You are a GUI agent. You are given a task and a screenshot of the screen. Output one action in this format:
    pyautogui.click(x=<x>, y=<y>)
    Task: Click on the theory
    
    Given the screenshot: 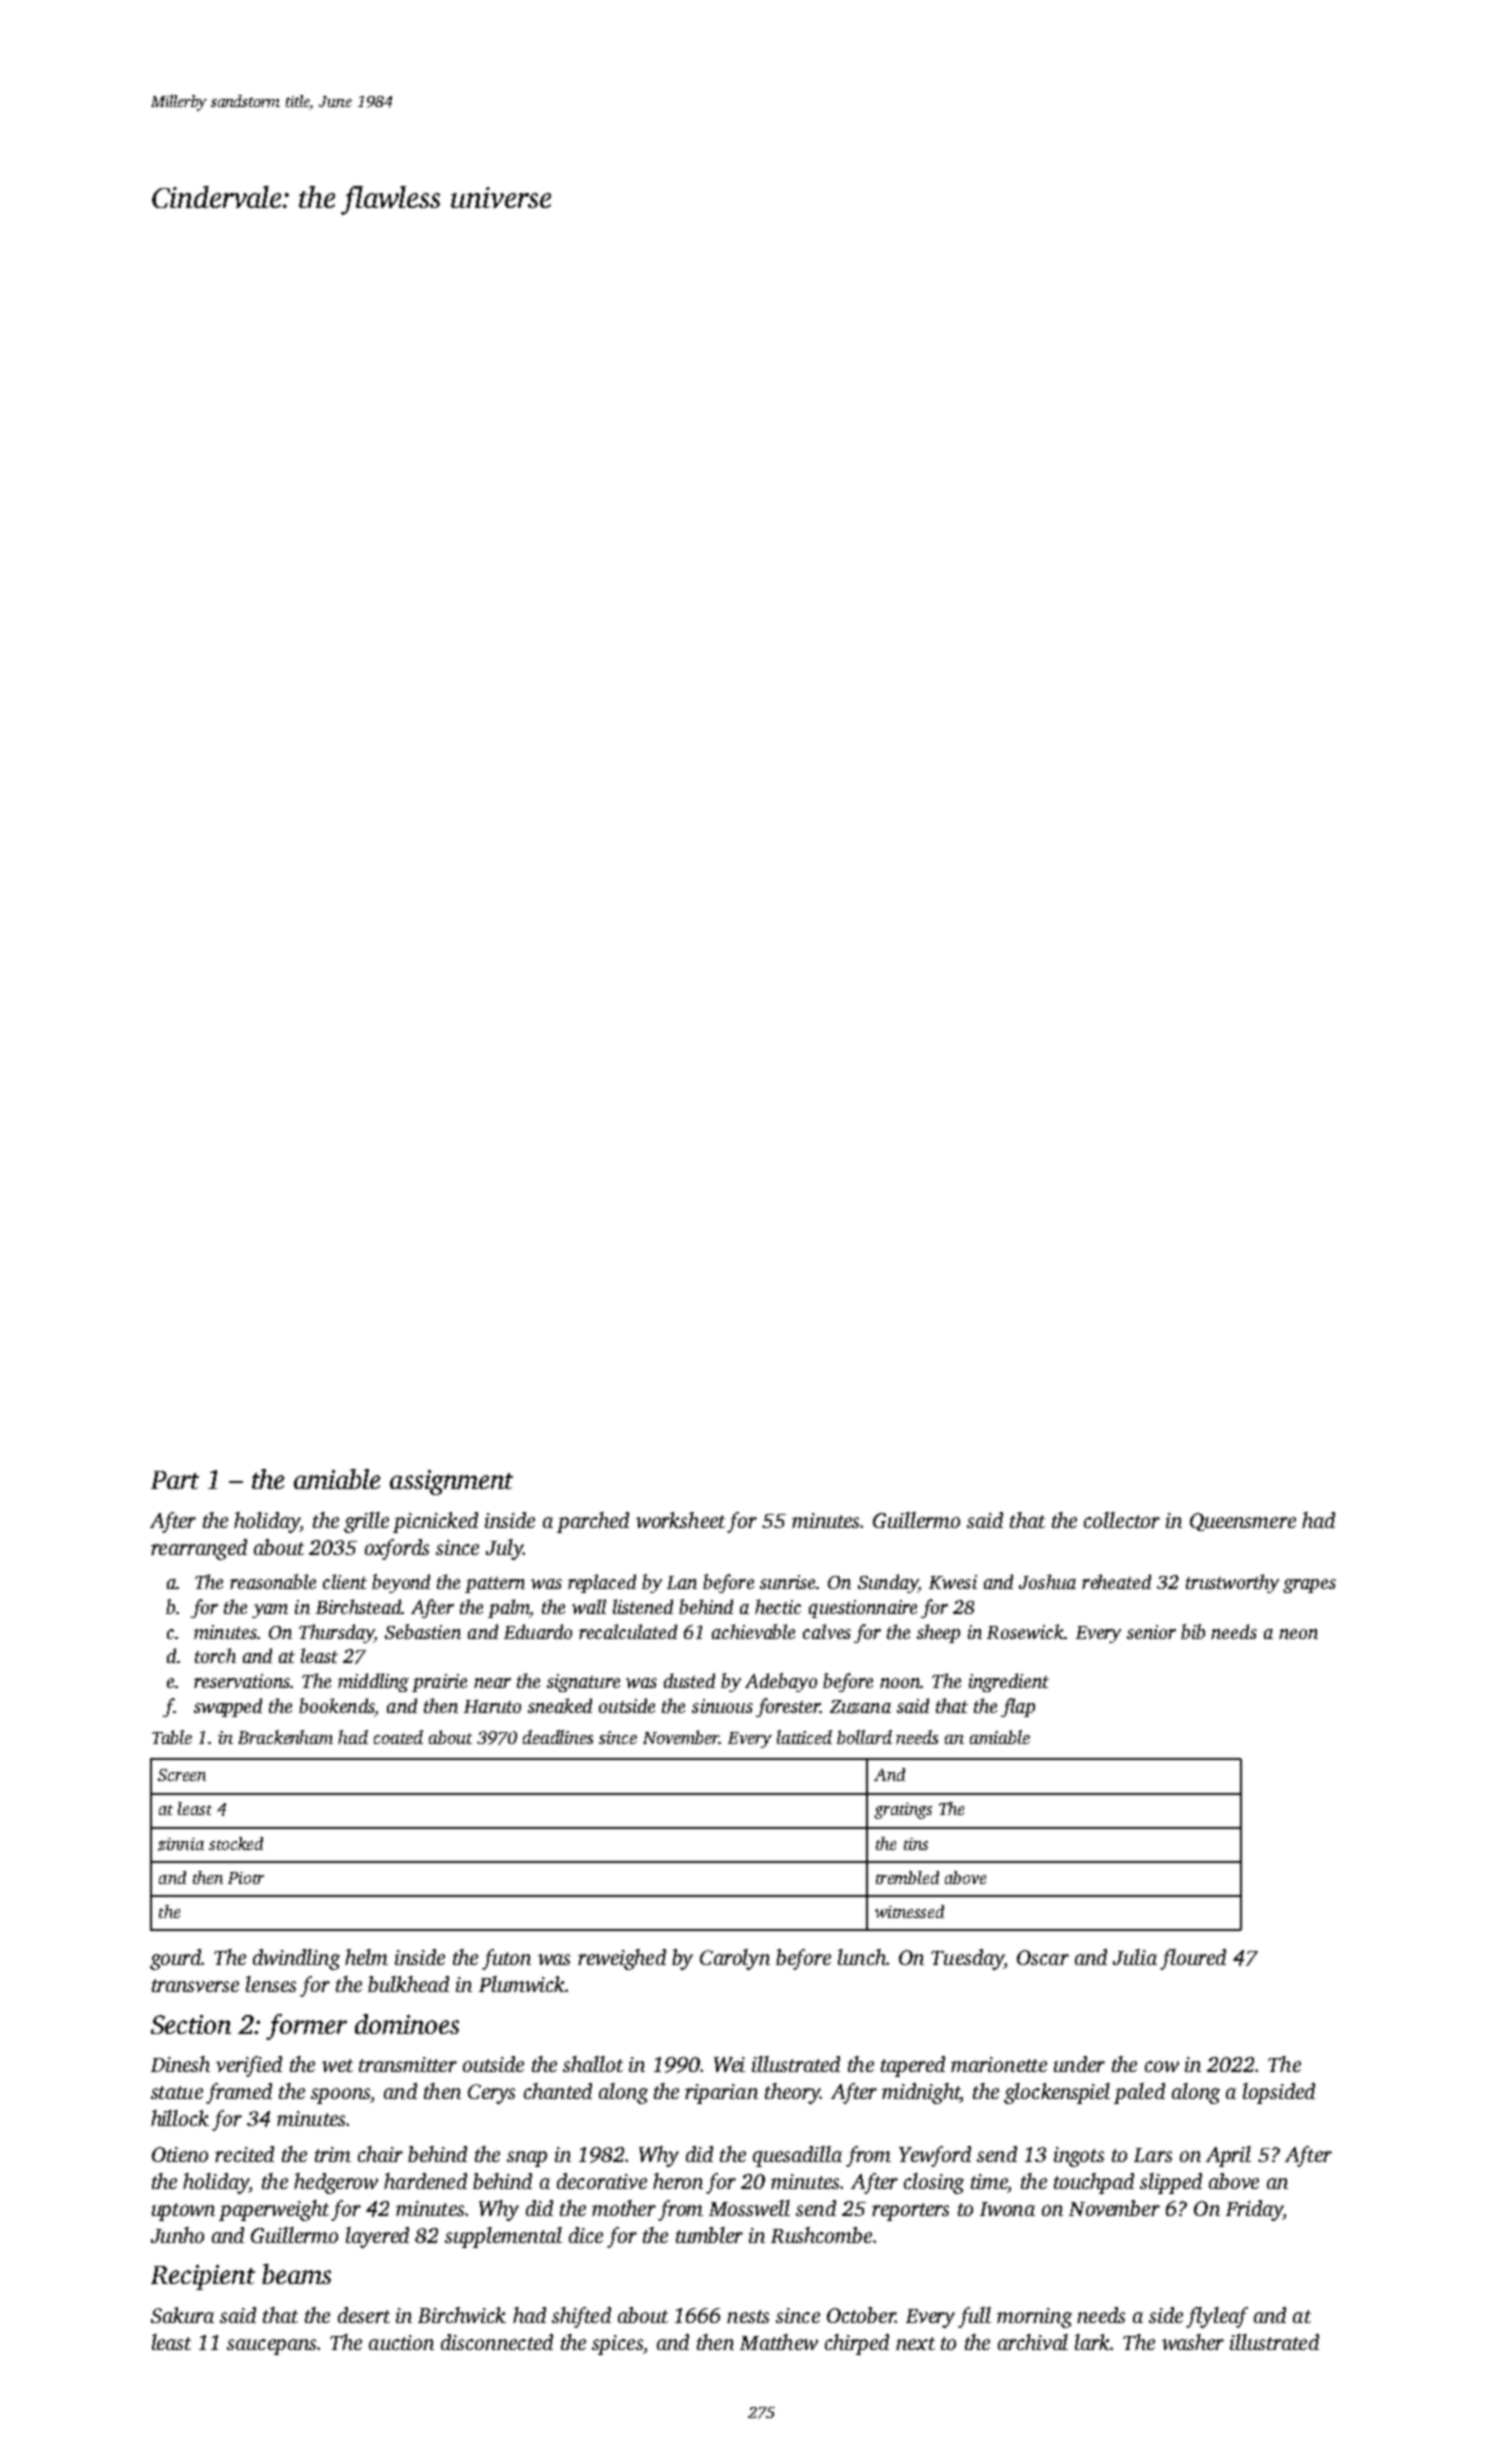 What is the action you would take?
    pyautogui.click(x=792, y=2093)
